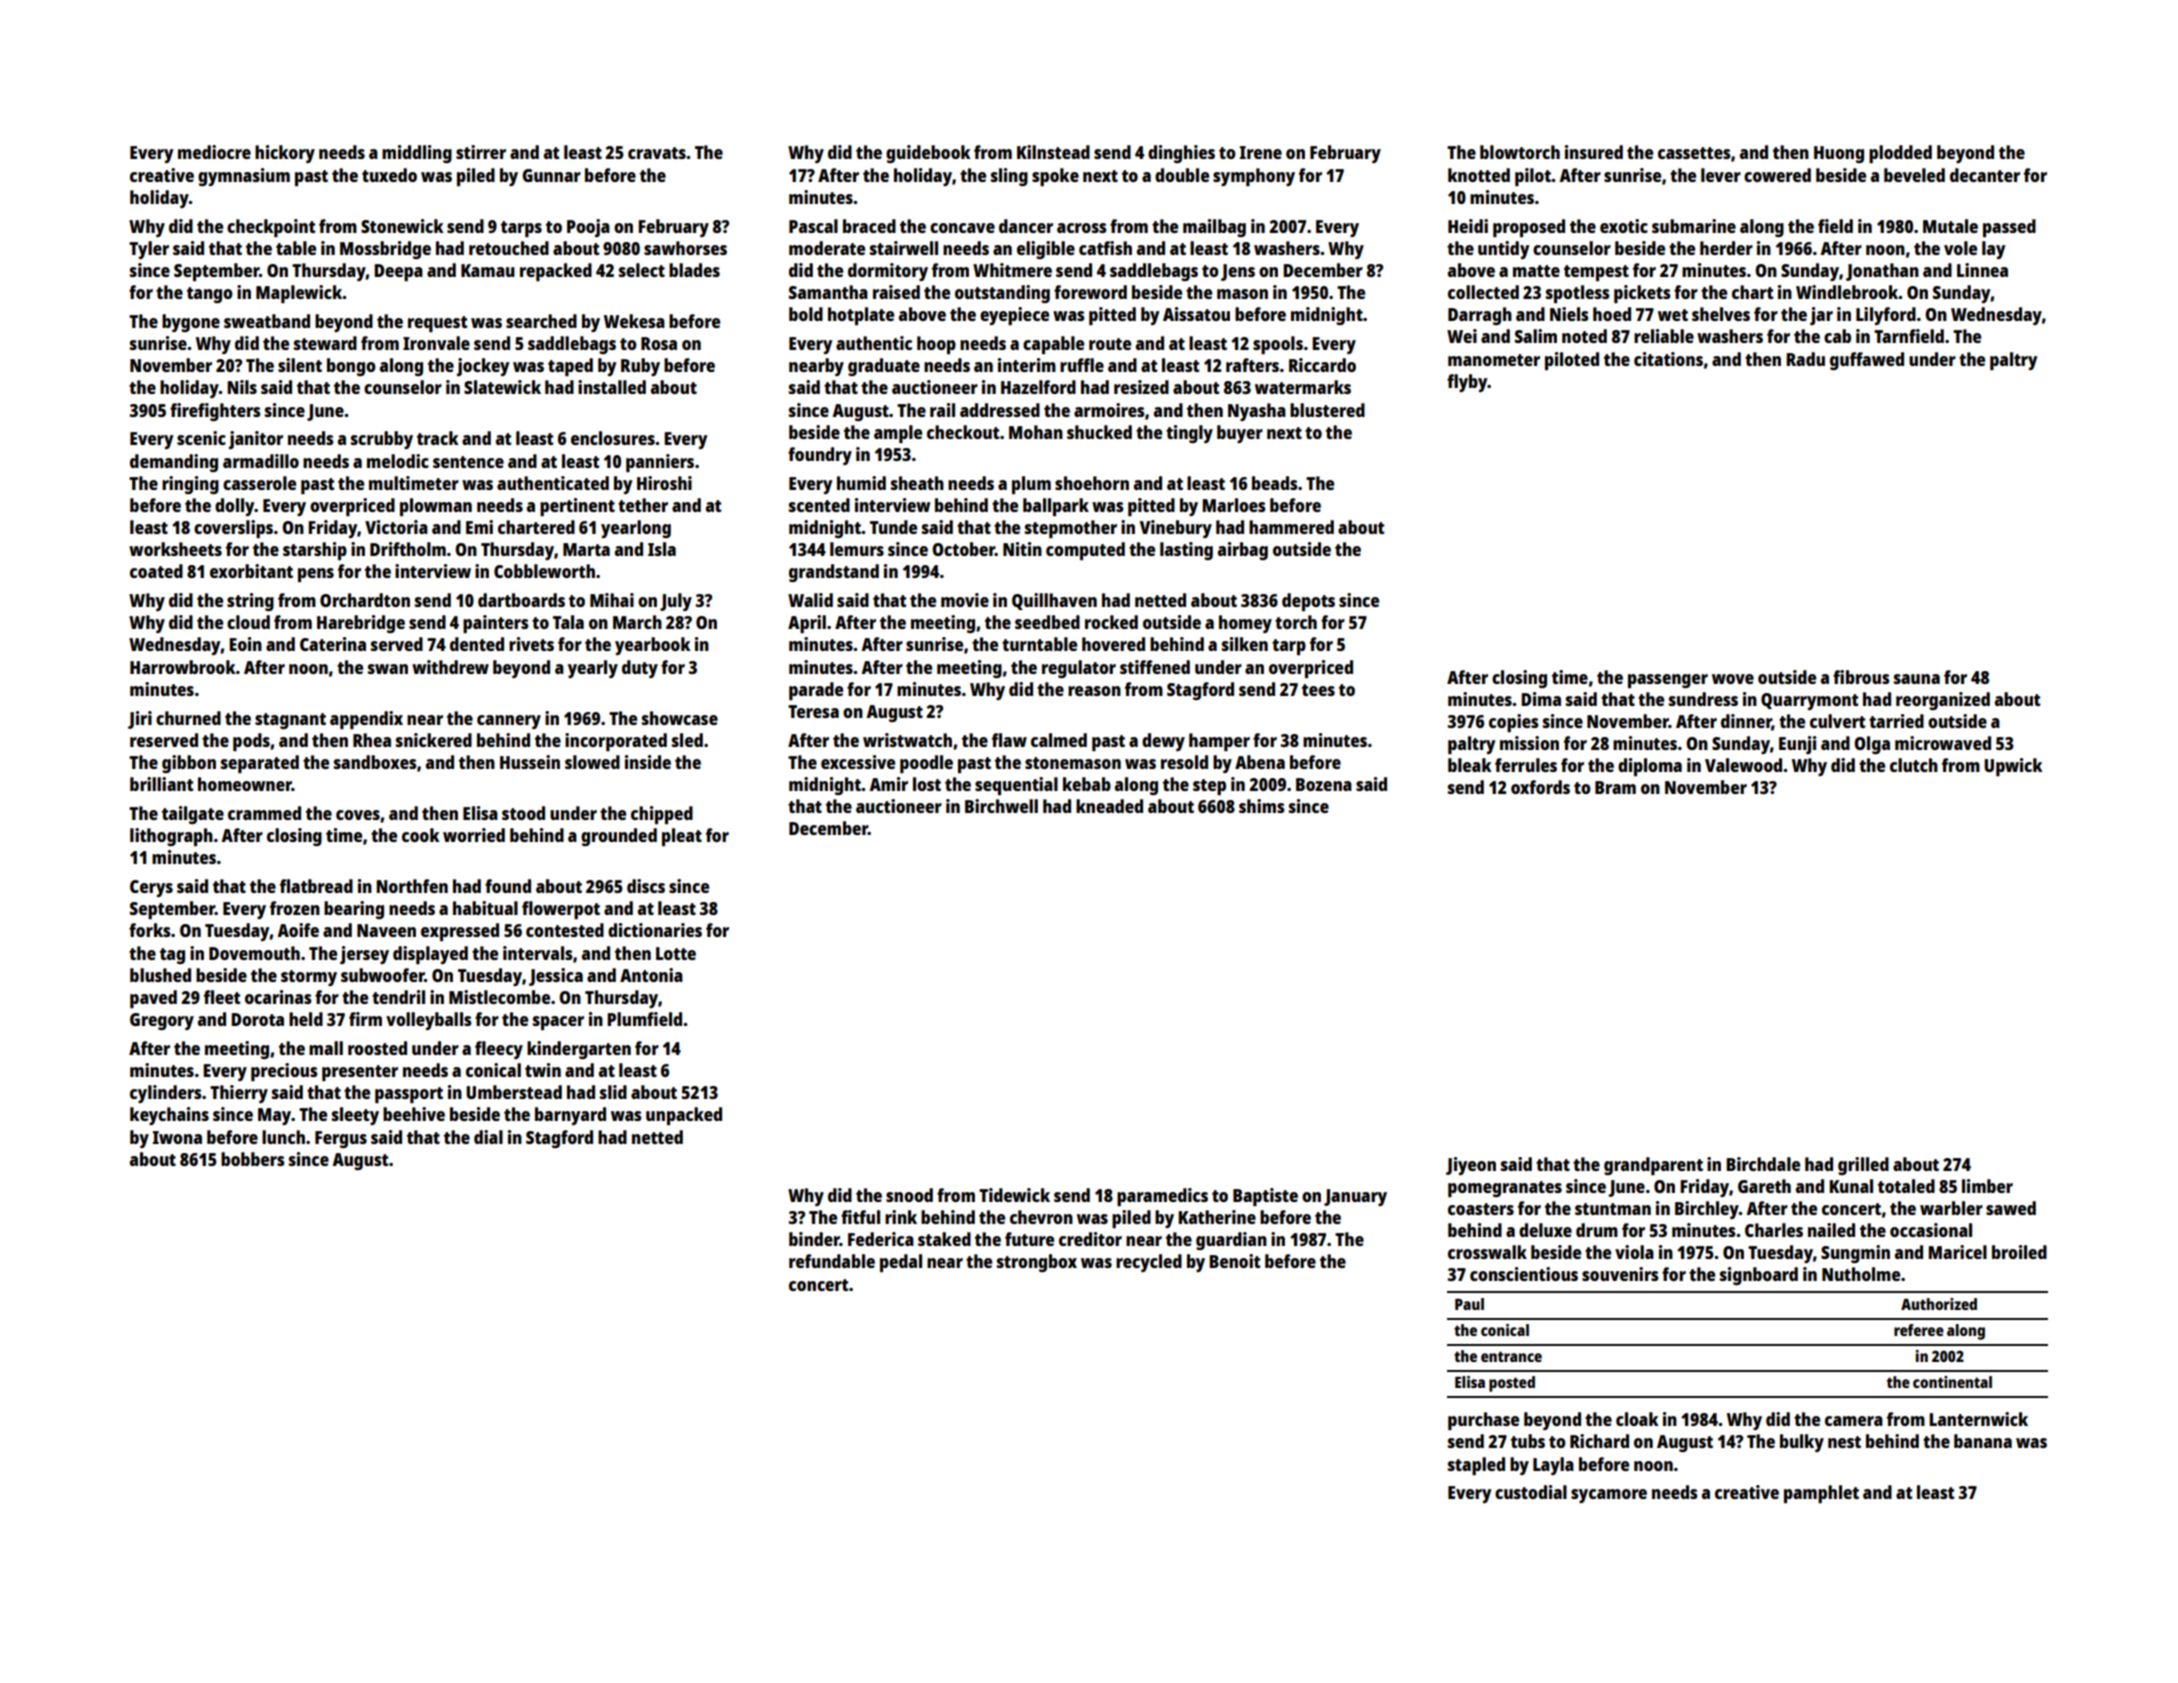  Describe the element at coordinates (1240, 434) in the screenshot. I see `buyer` at that location.
